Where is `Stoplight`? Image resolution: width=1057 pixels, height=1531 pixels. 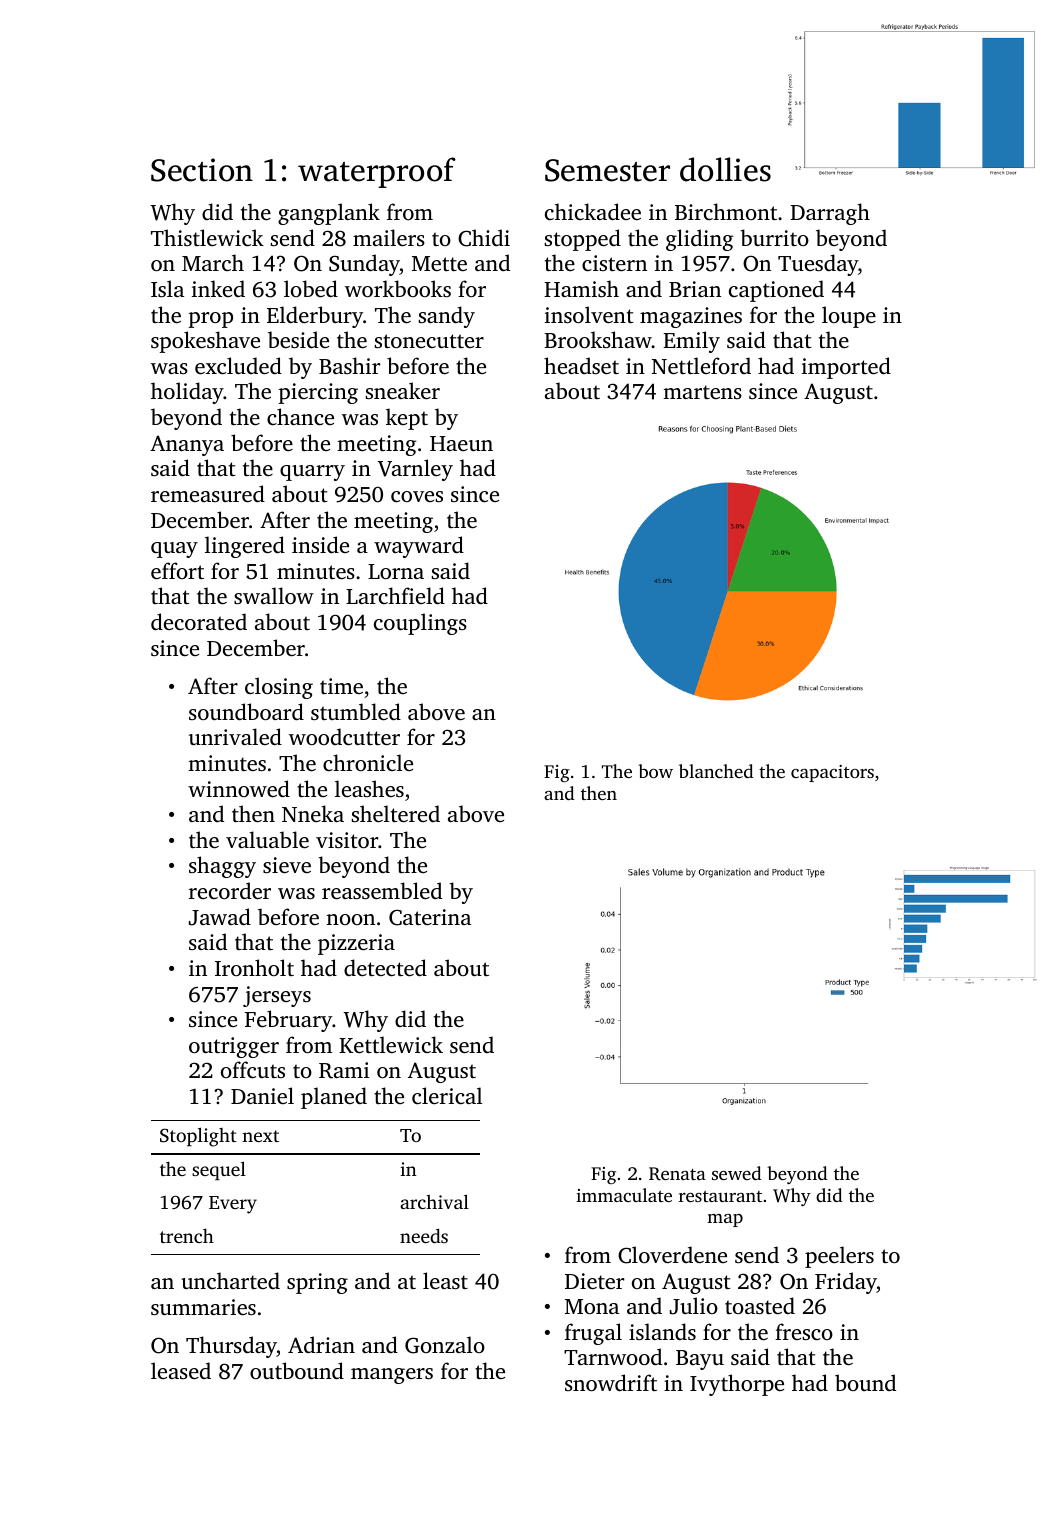 Stoplight is located at coordinates (198, 1137).
